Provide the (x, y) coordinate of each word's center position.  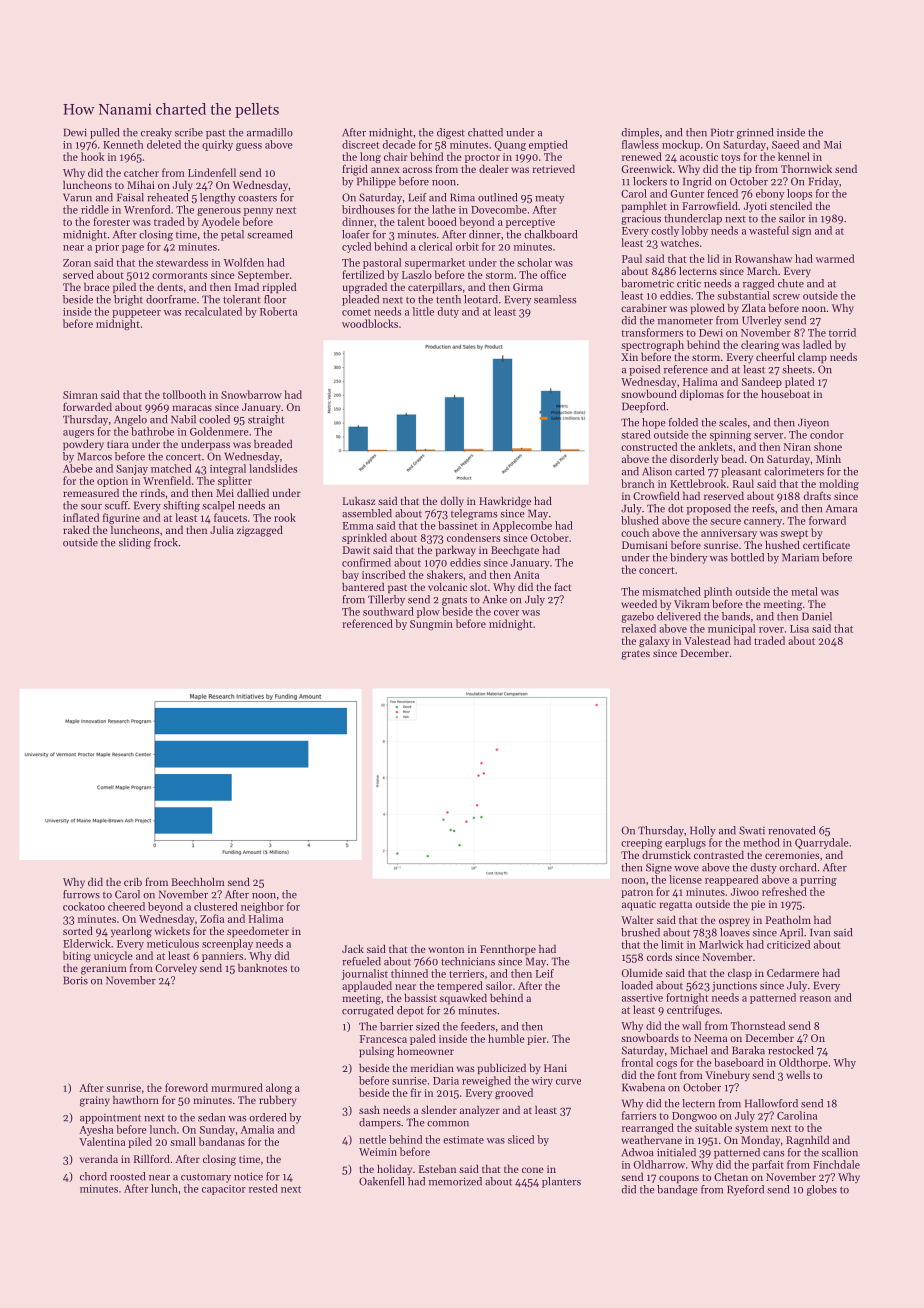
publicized (502, 1069)
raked (76, 529)
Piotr (722, 132)
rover (771, 630)
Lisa (799, 629)
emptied (548, 145)
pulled (104, 133)
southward (388, 611)
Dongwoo (694, 1117)
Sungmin (431, 625)
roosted (127, 1176)
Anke (495, 599)
